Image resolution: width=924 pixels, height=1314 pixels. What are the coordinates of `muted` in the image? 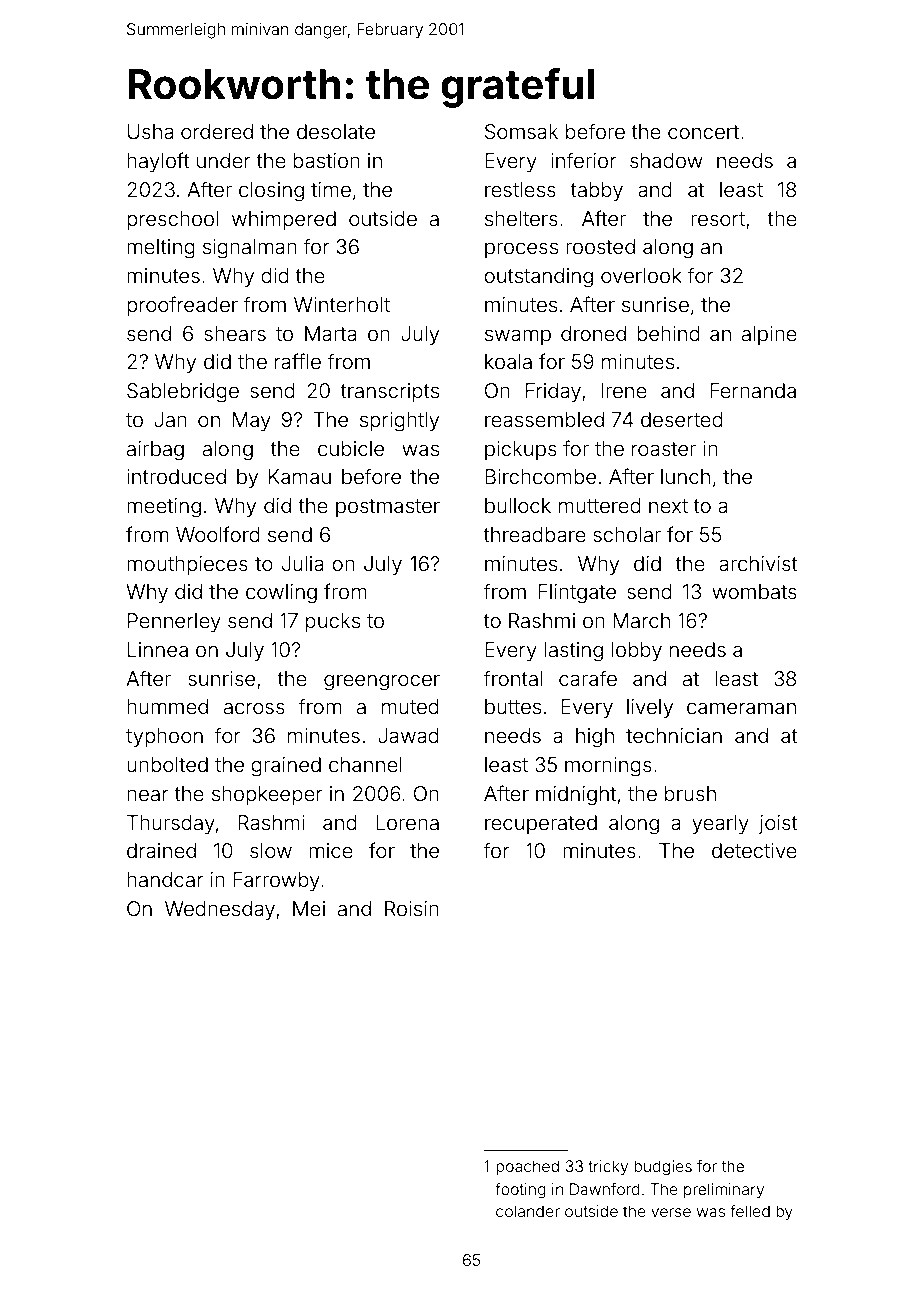 It's located at (410, 706).
